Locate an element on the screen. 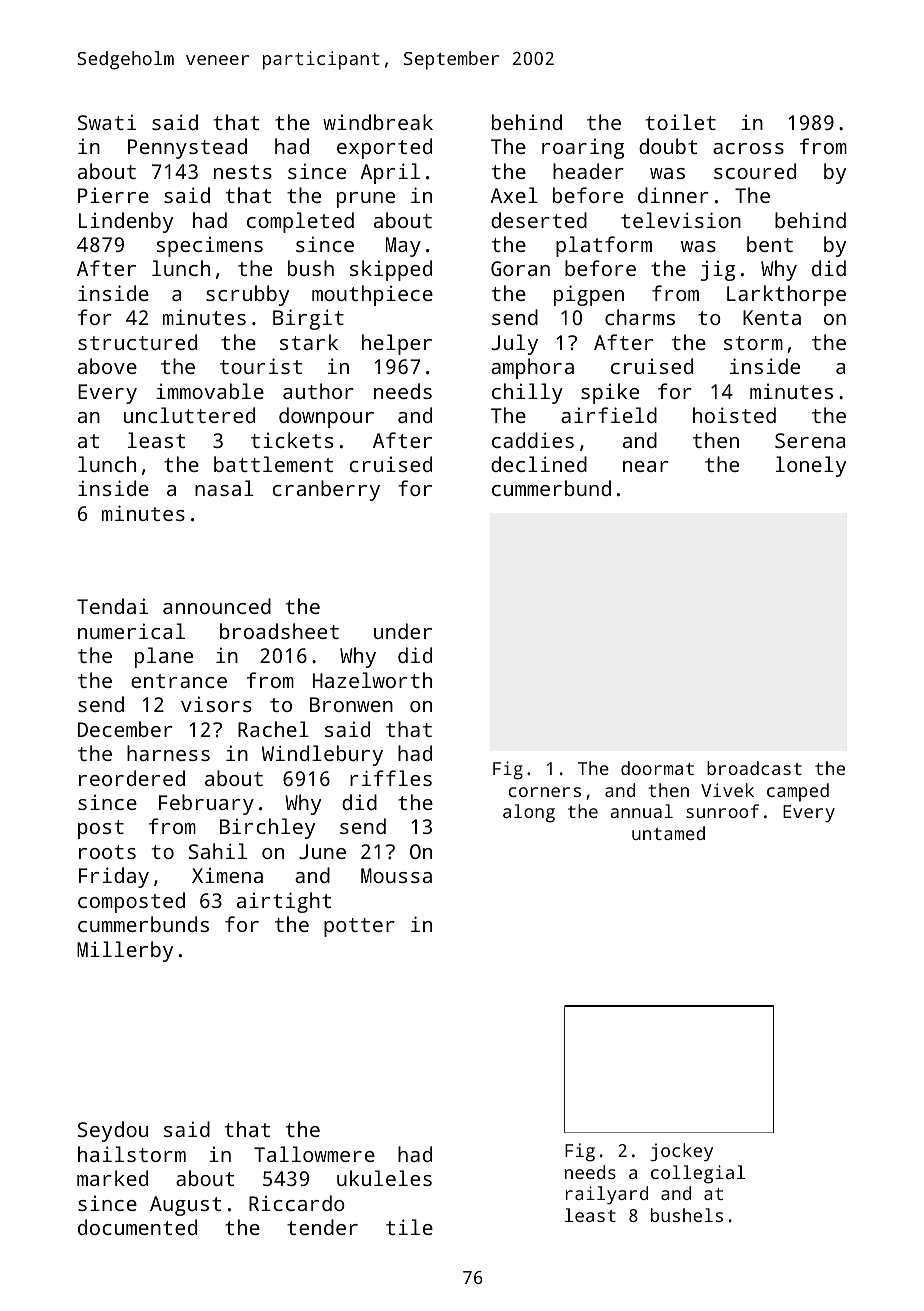 Image resolution: width=924 pixels, height=1311 pixels. Hazelworth is located at coordinates (372, 680).
